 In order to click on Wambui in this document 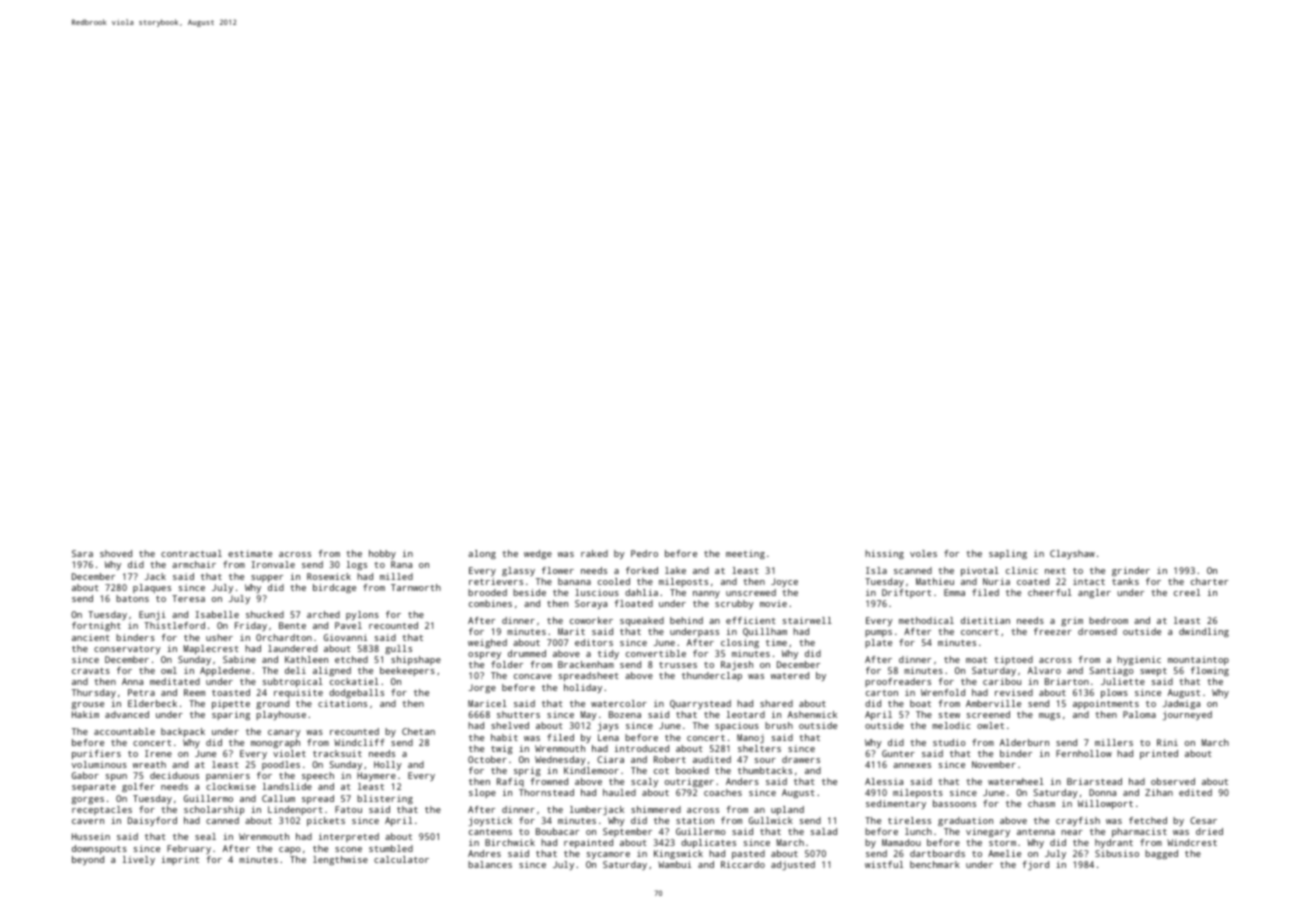, I will do `click(674, 864)`.
